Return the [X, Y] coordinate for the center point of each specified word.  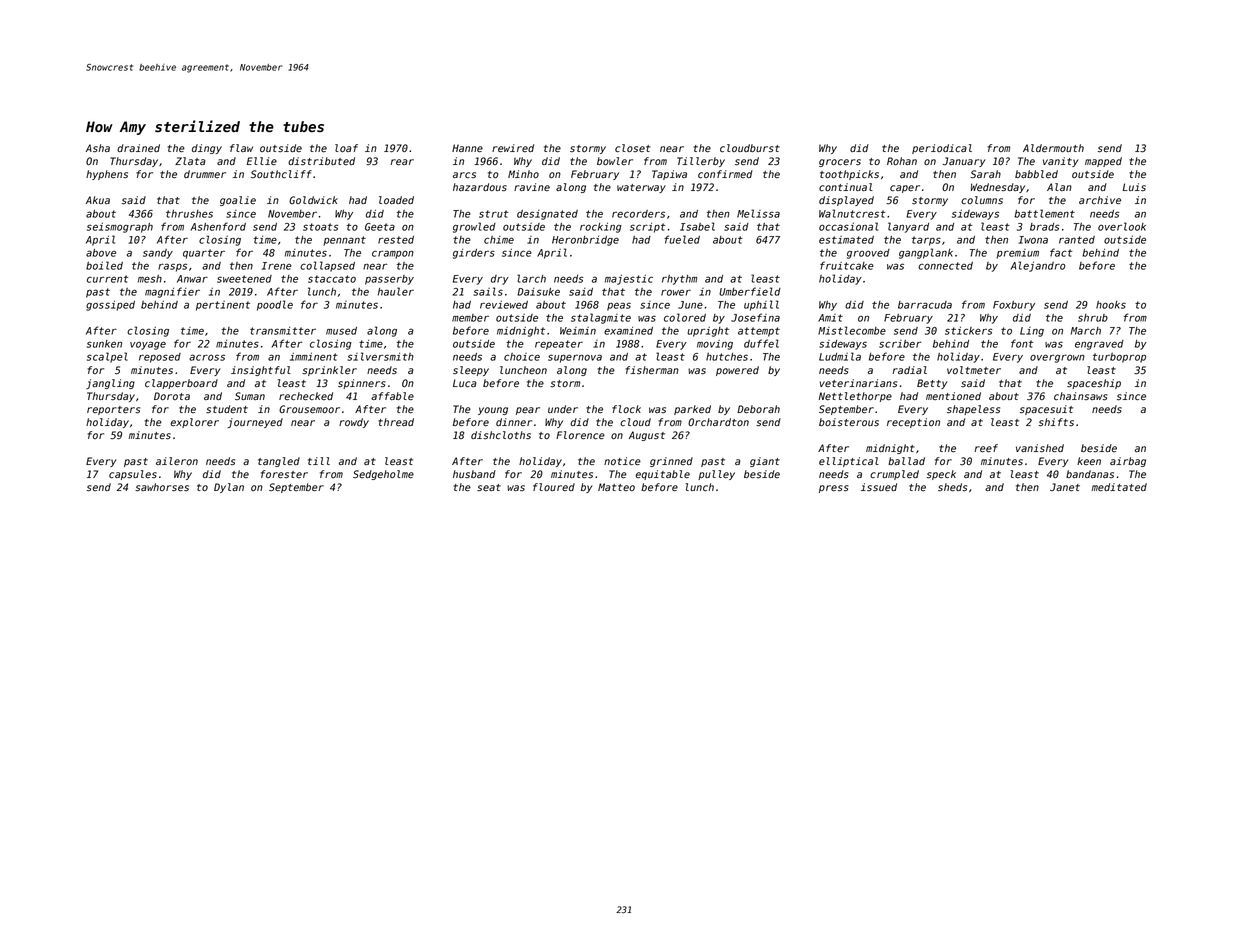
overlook [1122, 226]
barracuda [925, 305]
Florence [580, 435]
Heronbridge [585, 241]
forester [284, 474]
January [964, 162]
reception [913, 423]
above [101, 253]
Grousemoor [309, 409]
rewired [513, 148]
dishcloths [501, 435]
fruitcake [847, 265]
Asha [98, 148]
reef [986, 448]
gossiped [110, 306]
